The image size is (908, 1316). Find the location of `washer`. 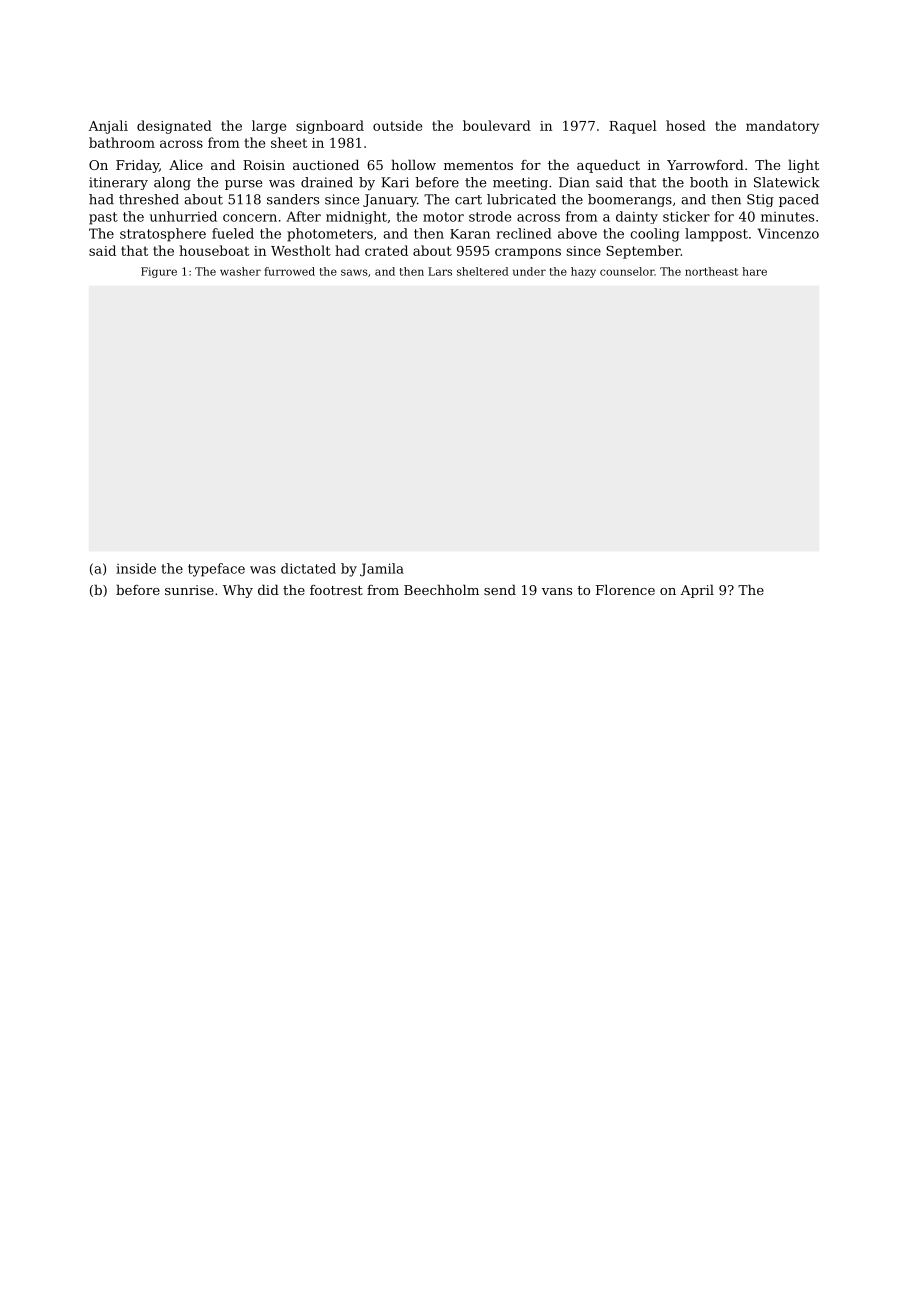

washer is located at coordinates (240, 271).
